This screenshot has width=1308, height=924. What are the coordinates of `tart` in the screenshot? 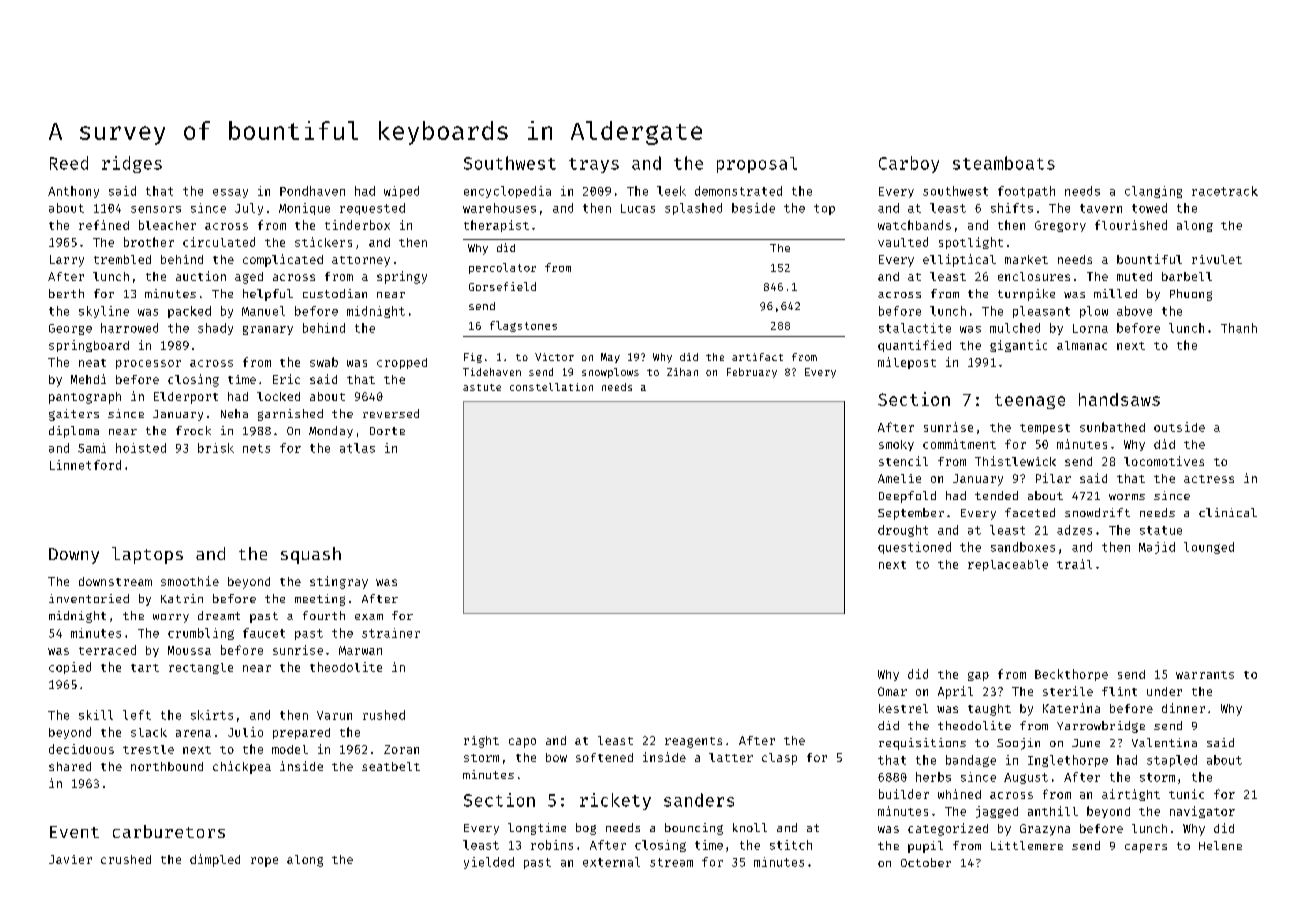 It's located at (145, 668).
